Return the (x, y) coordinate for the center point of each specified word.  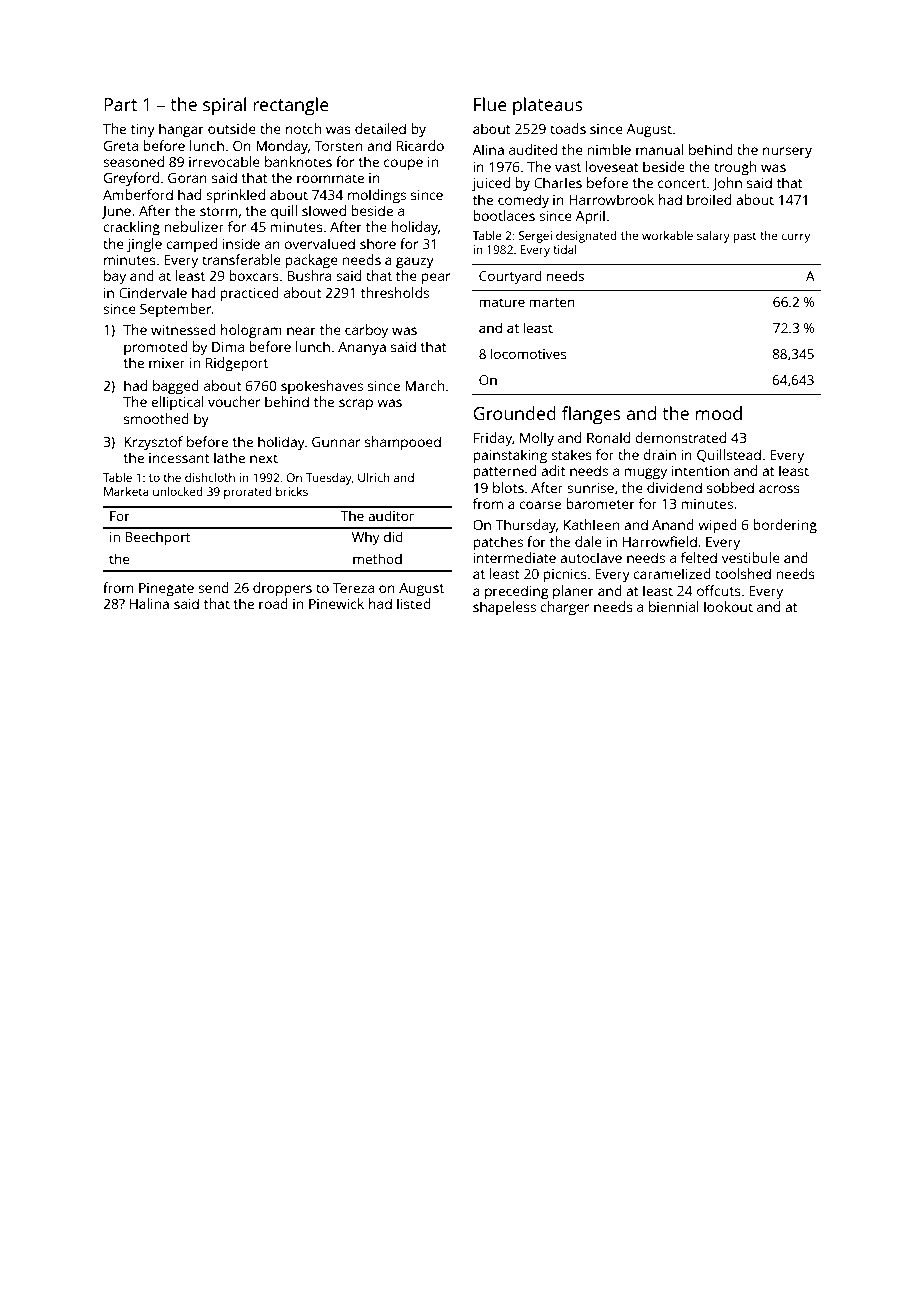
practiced (250, 294)
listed (414, 603)
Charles (558, 182)
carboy (366, 331)
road (273, 603)
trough (735, 168)
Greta (121, 146)
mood (719, 413)
